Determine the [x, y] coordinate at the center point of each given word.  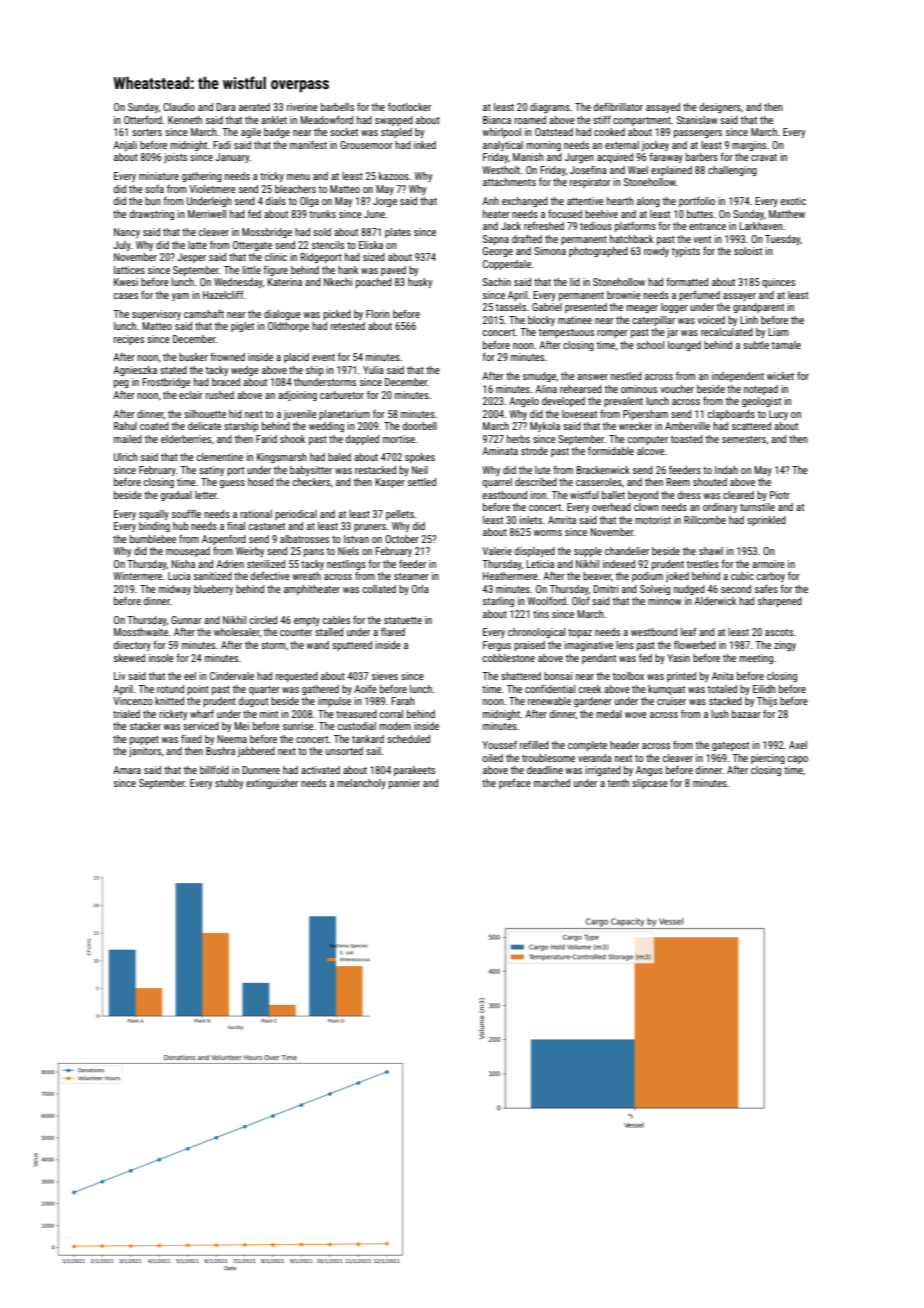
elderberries [186, 439]
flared [393, 632]
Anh [490, 201]
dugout [253, 702]
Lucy [778, 415]
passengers [698, 134]
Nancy [127, 233]
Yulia [373, 370]
